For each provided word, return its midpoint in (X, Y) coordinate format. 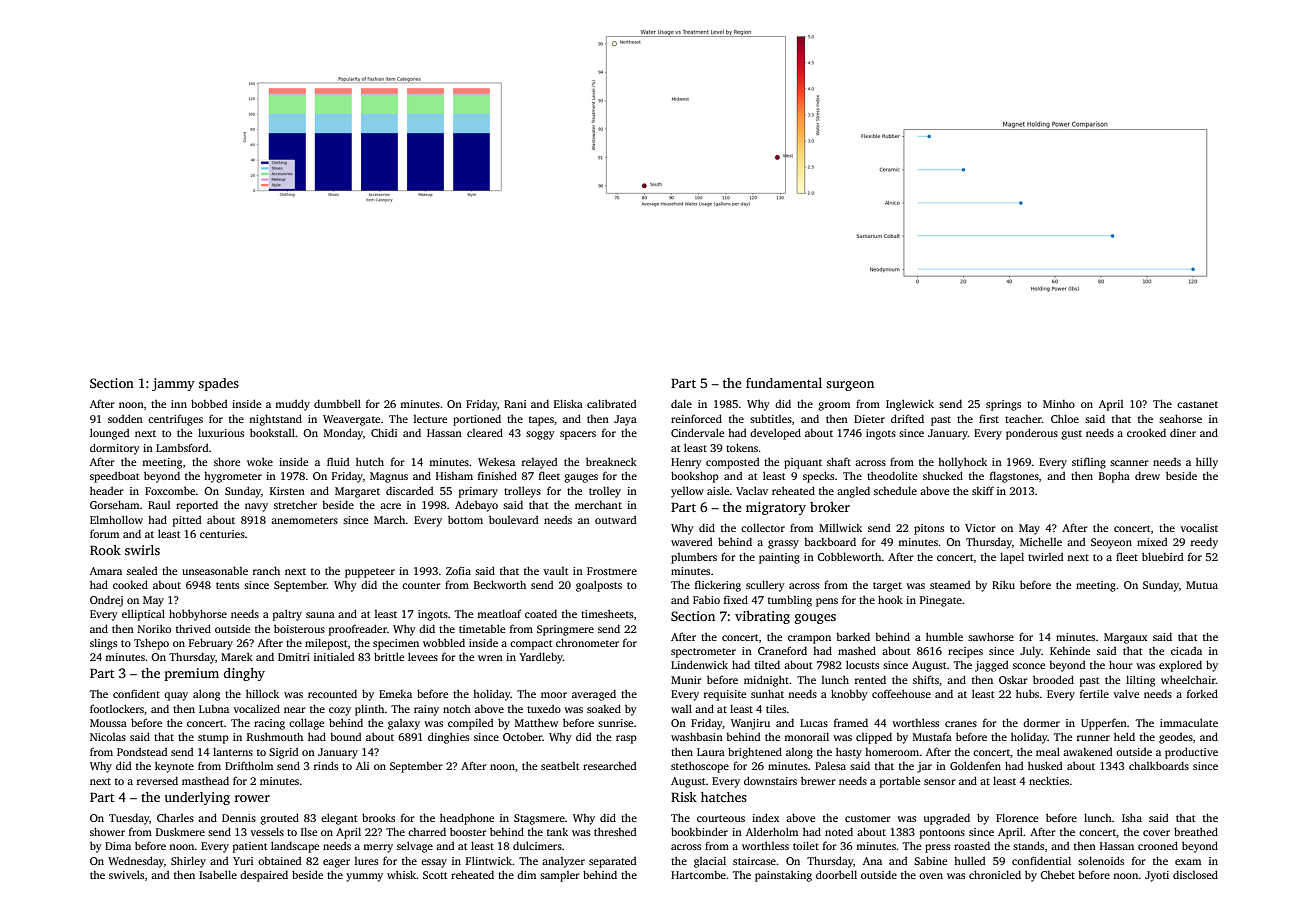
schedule (895, 490)
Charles (175, 817)
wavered (691, 542)
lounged (109, 434)
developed (775, 434)
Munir (686, 680)
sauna (320, 615)
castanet (1197, 404)
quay (176, 696)
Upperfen (1104, 724)
